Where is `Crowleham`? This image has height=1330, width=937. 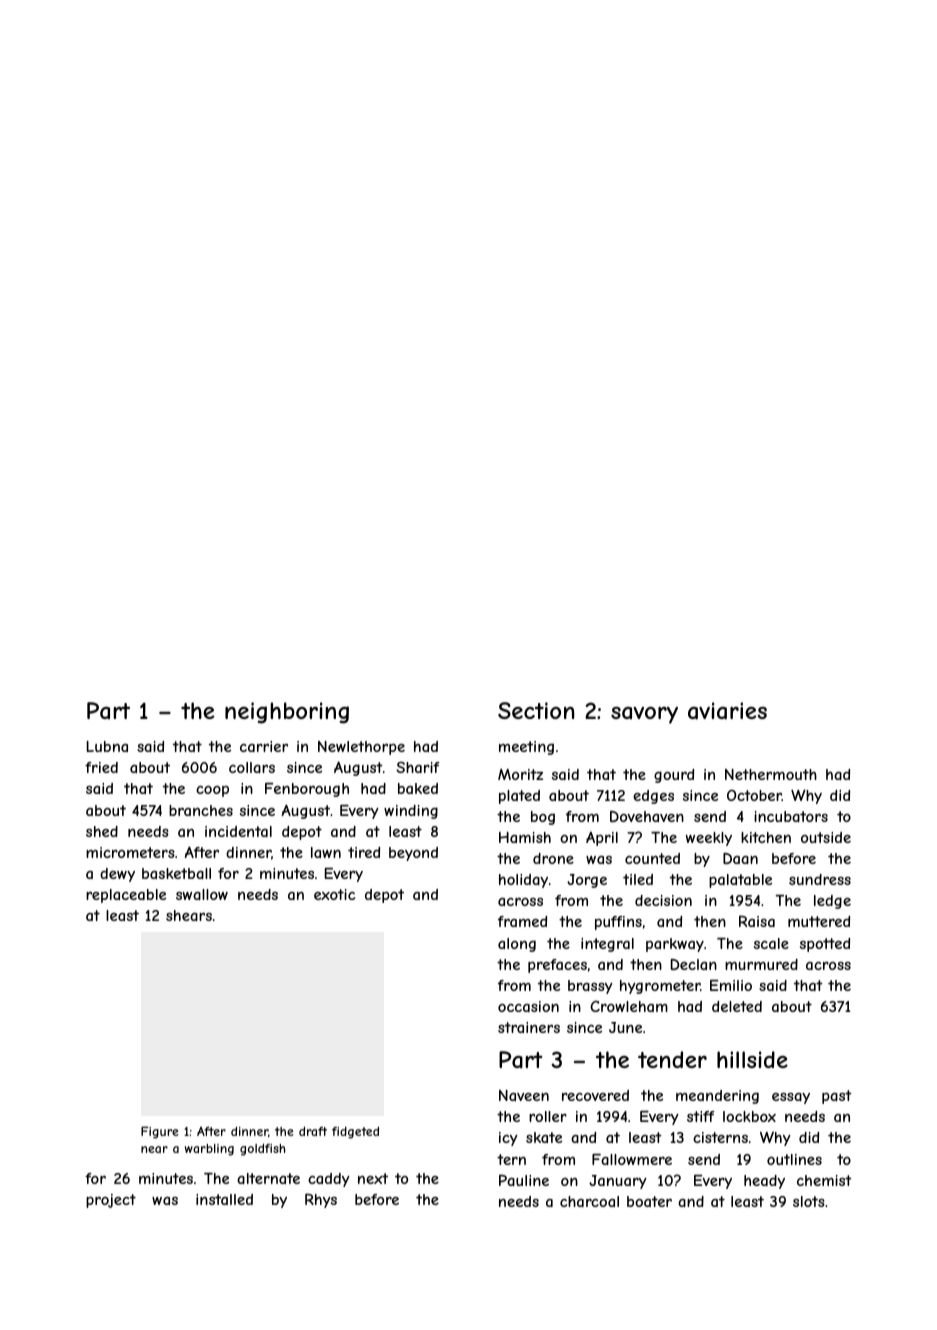
Crowleham is located at coordinates (629, 1006).
